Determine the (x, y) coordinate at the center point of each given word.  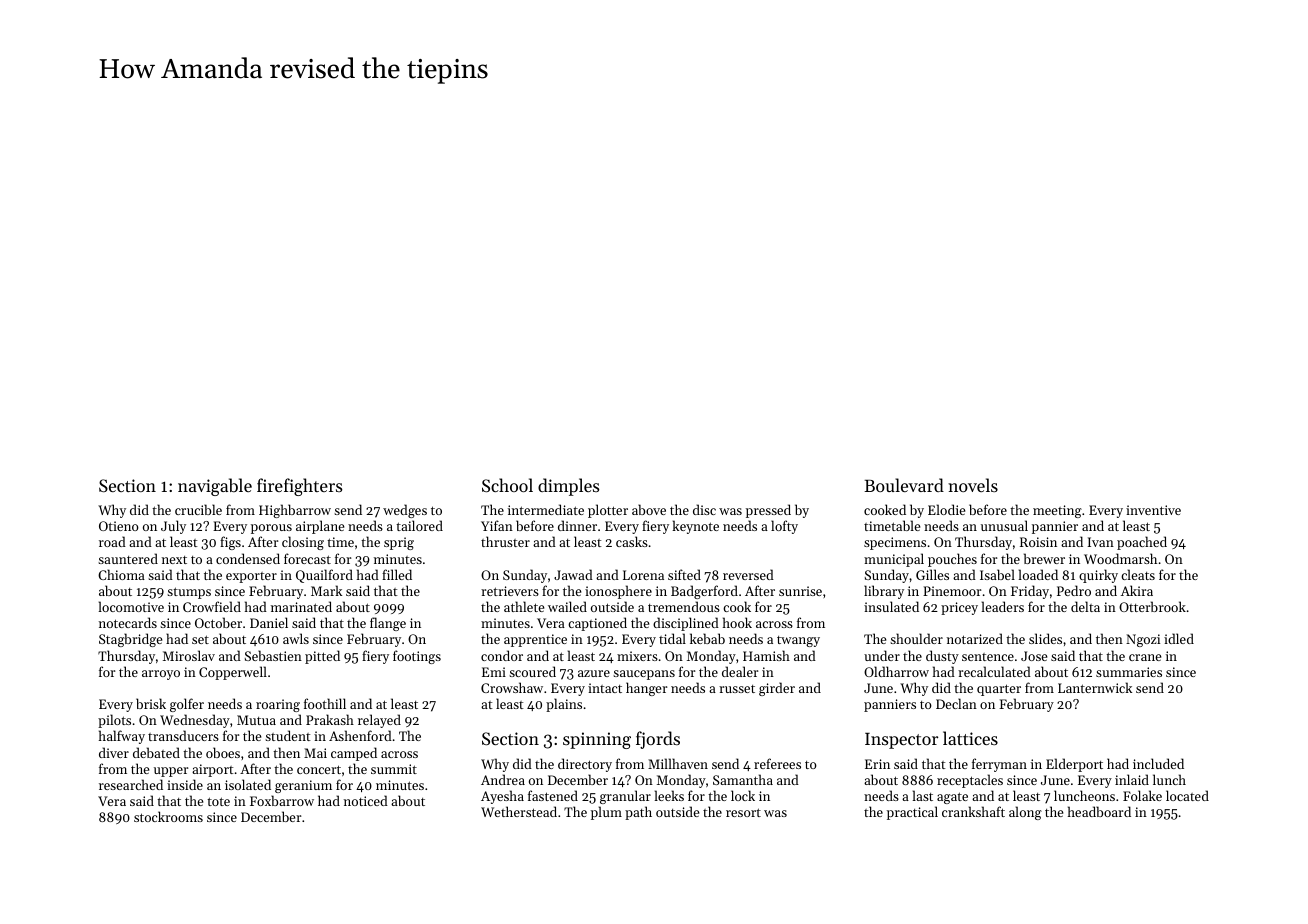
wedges (405, 511)
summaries (1129, 672)
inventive (1153, 510)
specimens (895, 543)
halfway (122, 737)
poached (1142, 543)
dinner (577, 525)
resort (743, 812)
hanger (646, 689)
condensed (248, 558)
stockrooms (168, 816)
